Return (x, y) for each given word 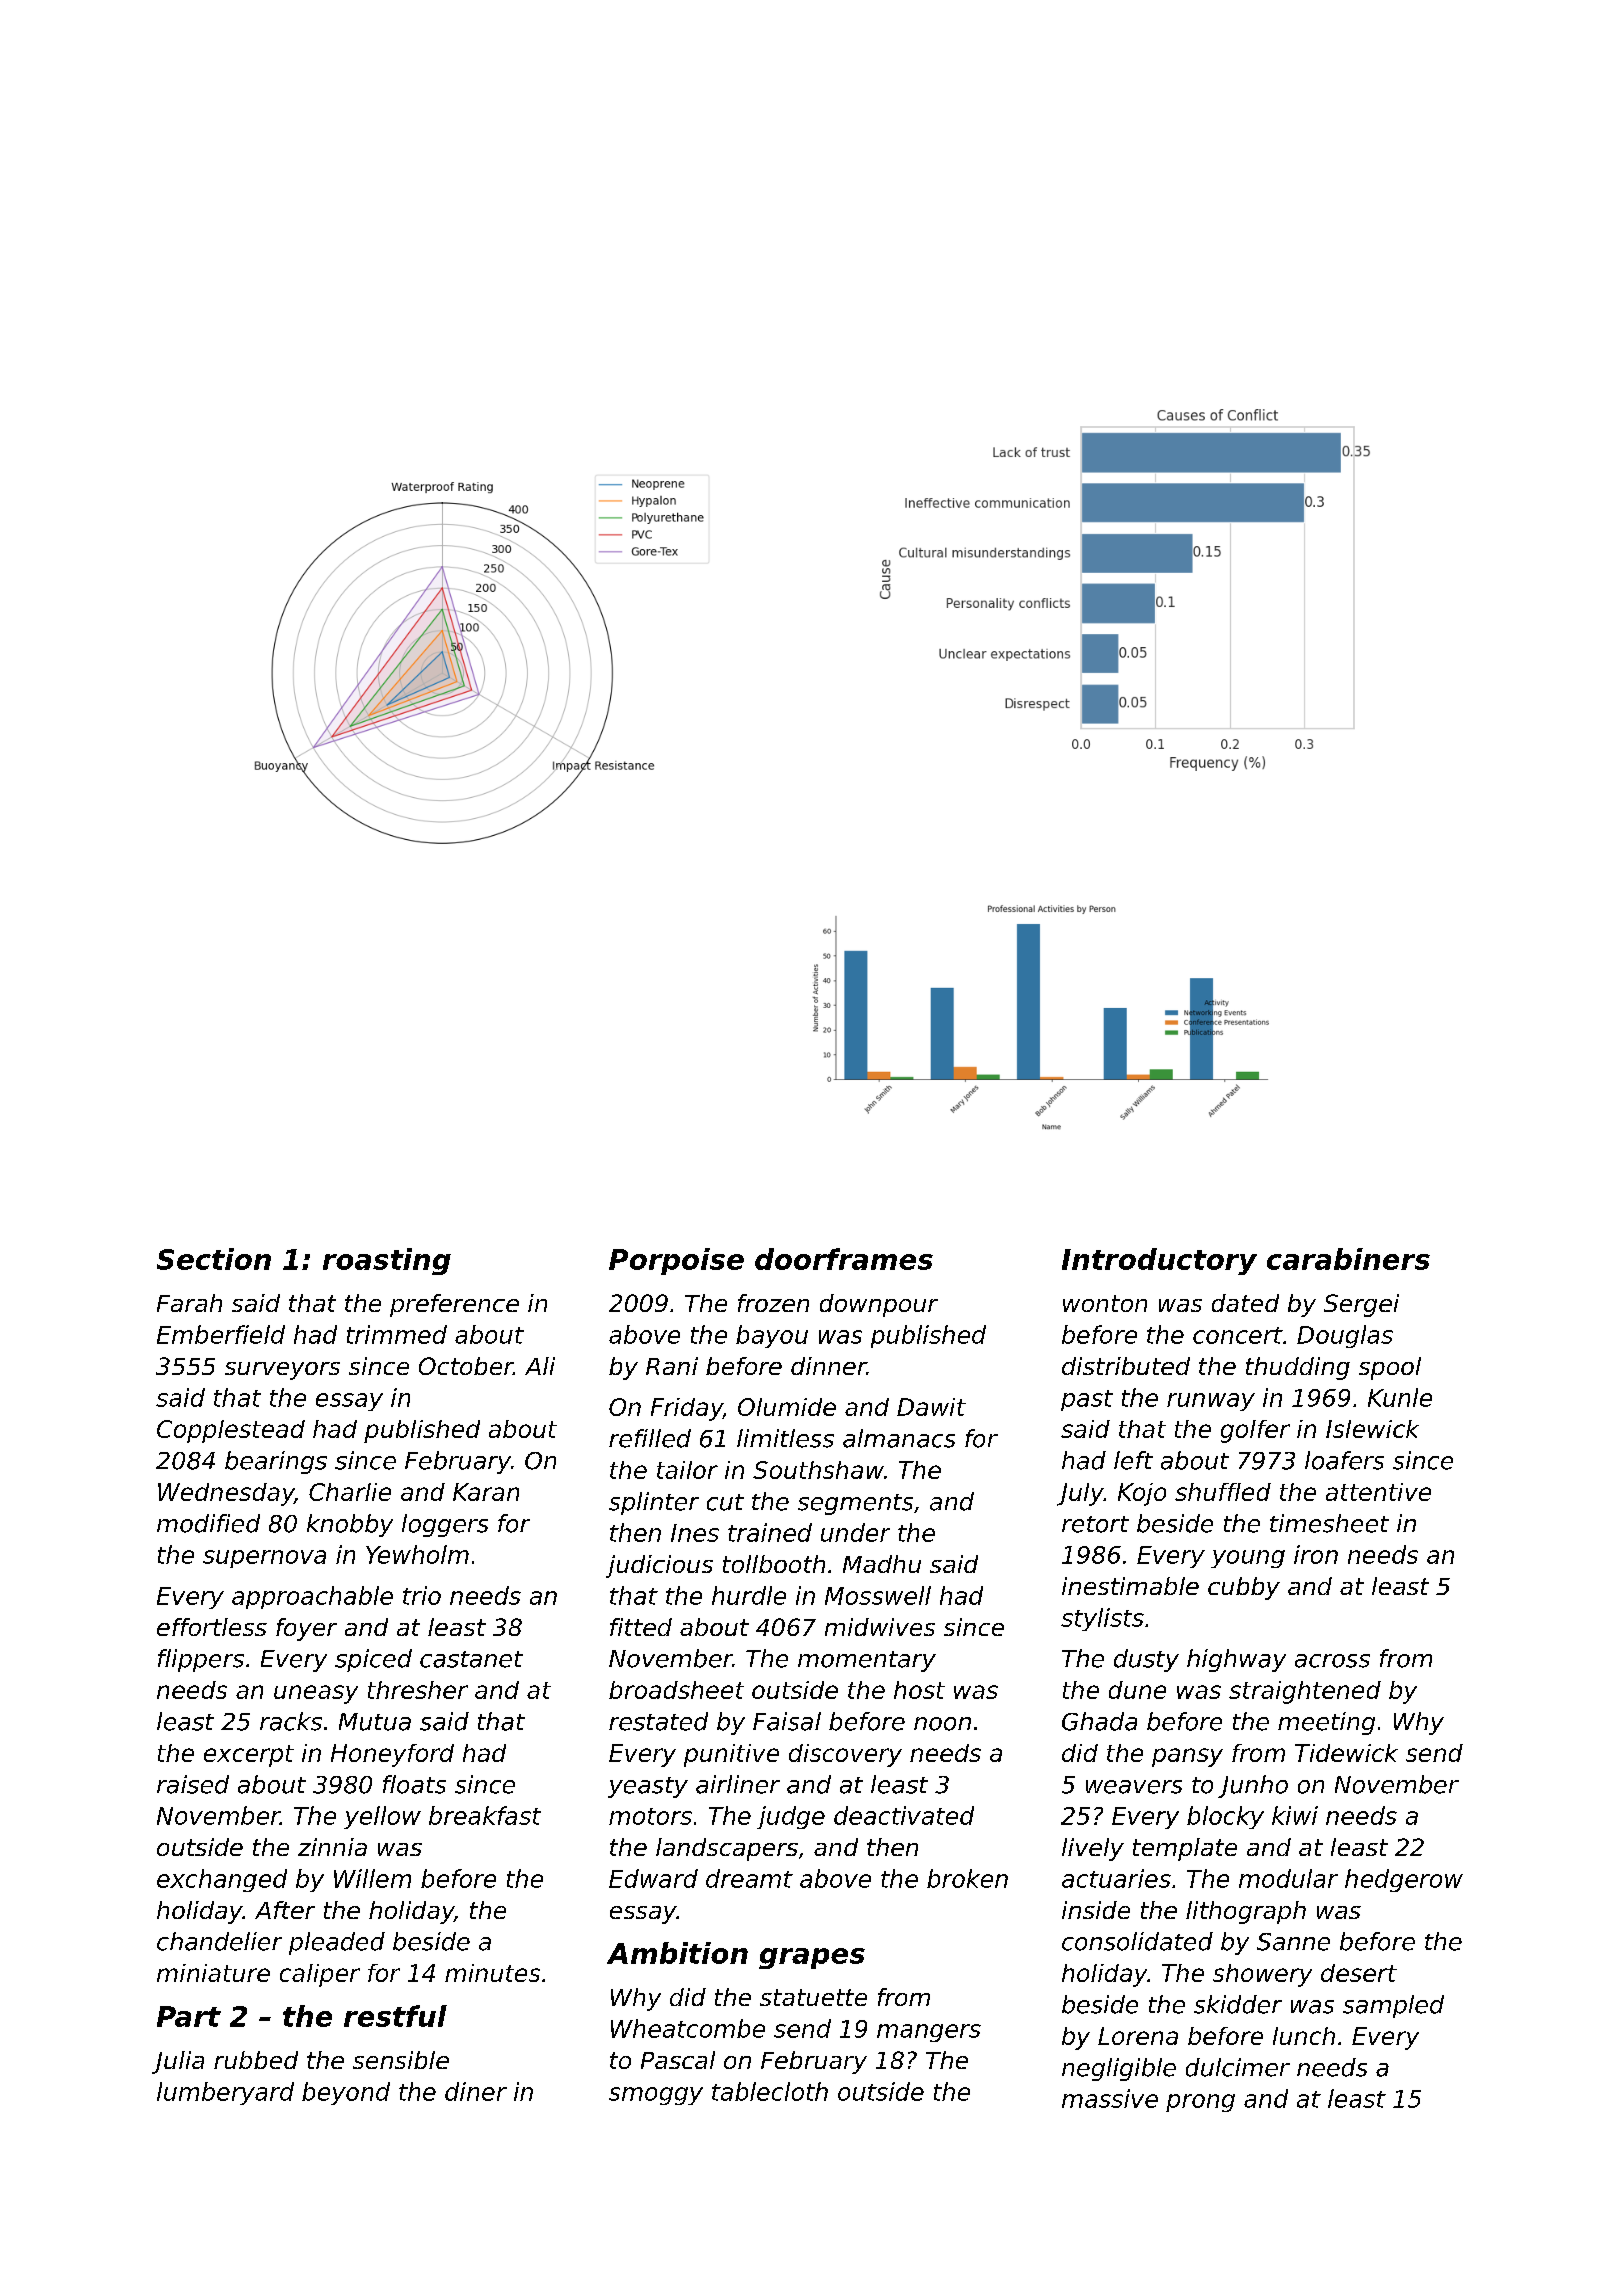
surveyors (282, 1371)
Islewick (1372, 1429)
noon (942, 1724)
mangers (929, 2033)
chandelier (219, 1941)
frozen (773, 1303)
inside (1096, 1910)
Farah (189, 1303)
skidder (1238, 2004)
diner (476, 2091)
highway (1236, 1660)
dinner (829, 1366)
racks (291, 1721)
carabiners (1348, 1259)
